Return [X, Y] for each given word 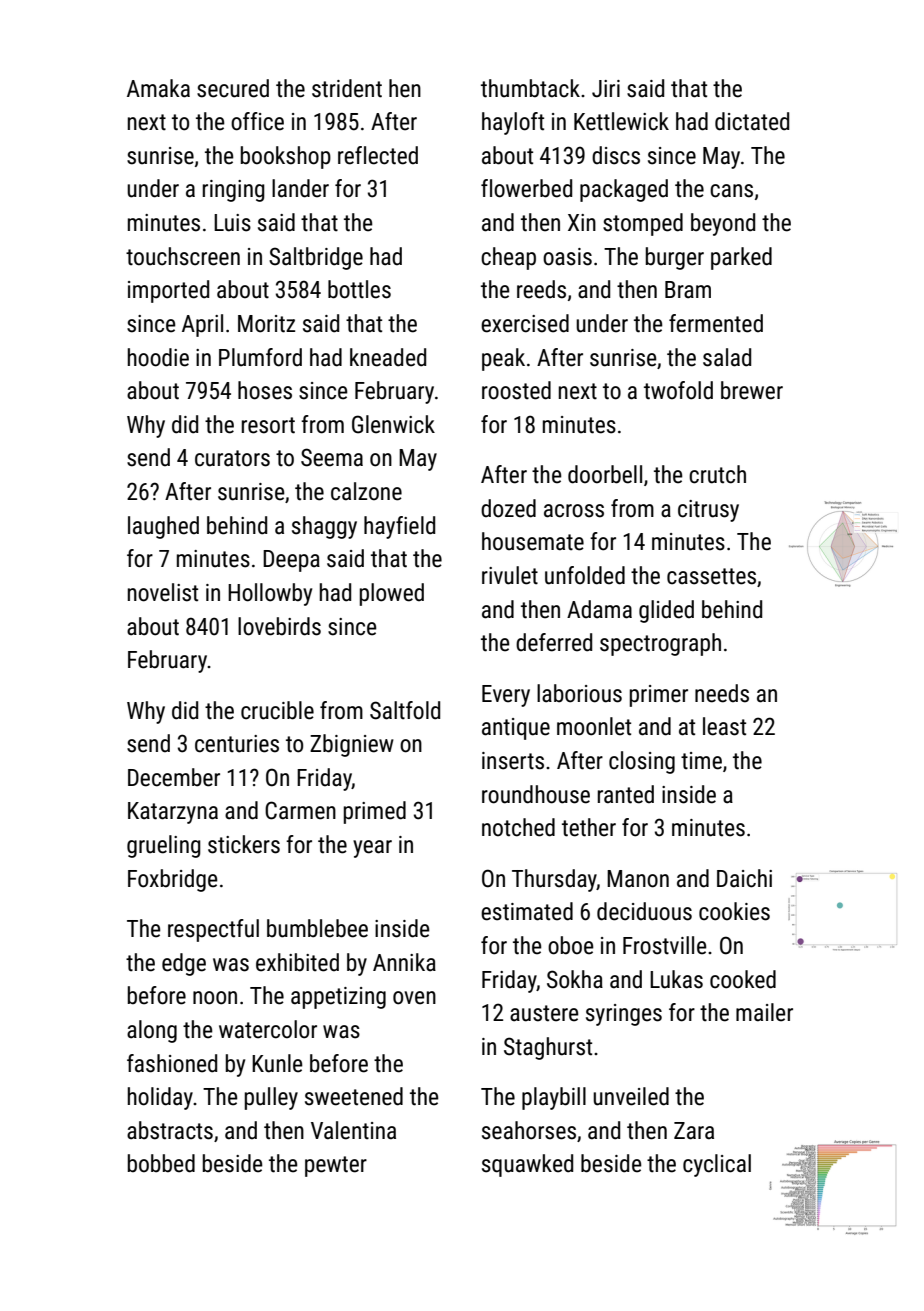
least [724, 726]
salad [727, 357]
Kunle [277, 1063]
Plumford [260, 357]
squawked [527, 1165]
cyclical [717, 1165]
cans [731, 191]
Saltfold [405, 710]
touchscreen [183, 256]
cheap [508, 258]
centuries [237, 744]
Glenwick [393, 424]
